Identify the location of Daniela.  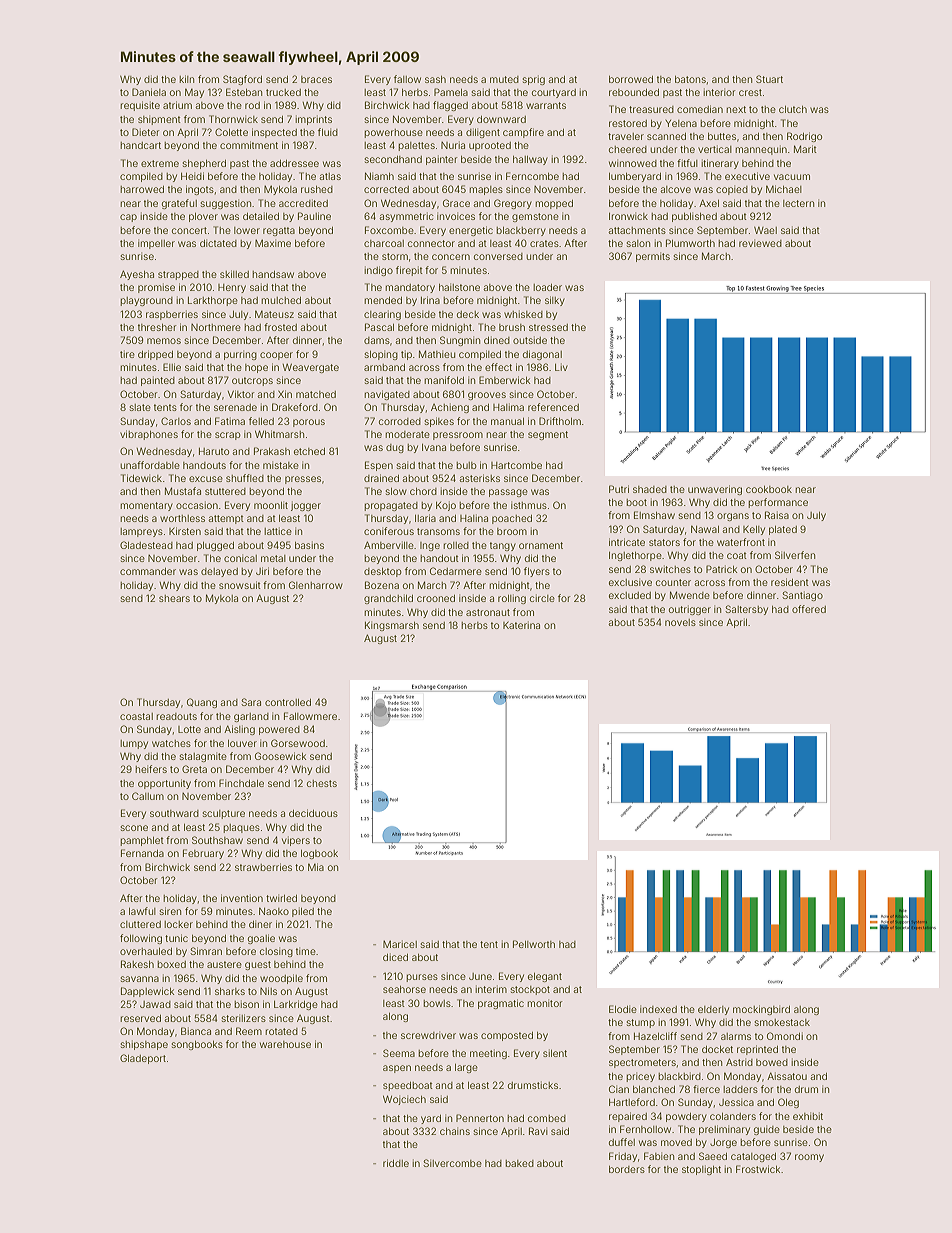
(149, 92).
